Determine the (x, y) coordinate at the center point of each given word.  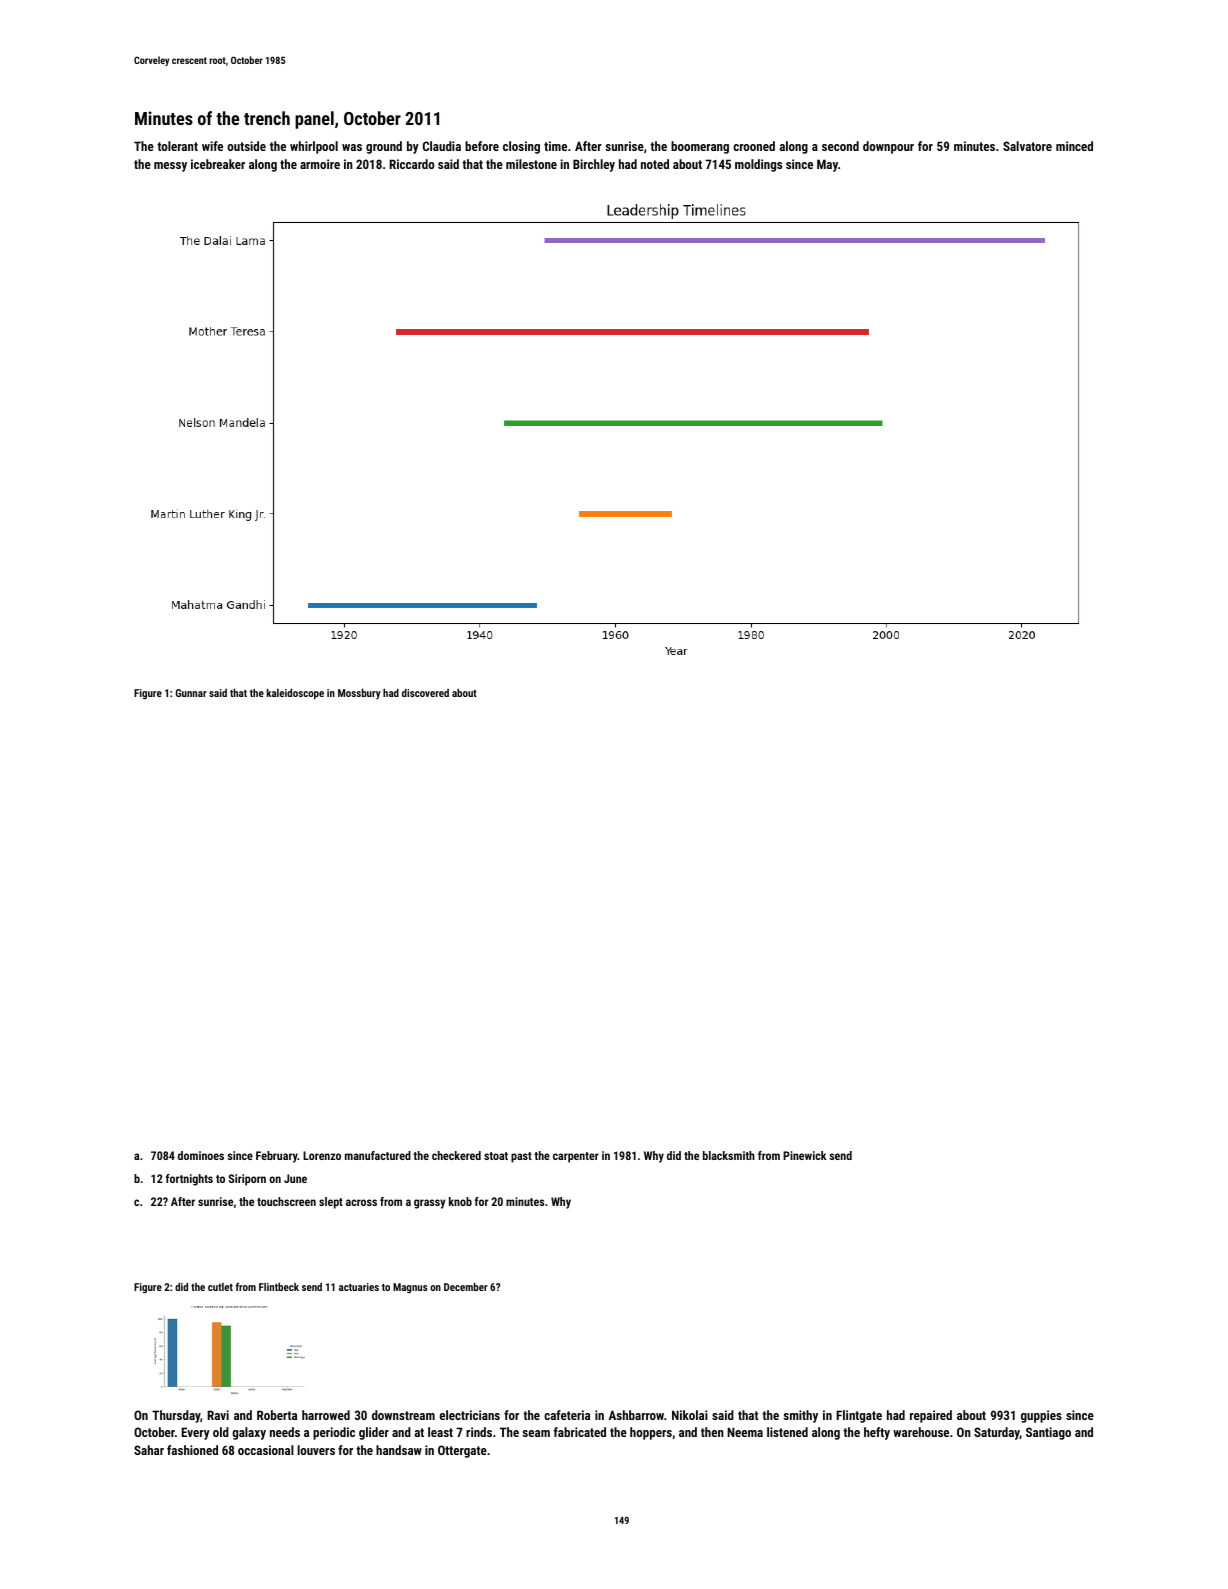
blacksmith (729, 1155)
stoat (496, 1156)
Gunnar (191, 693)
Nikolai (690, 1415)
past (521, 1157)
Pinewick (804, 1155)
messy (170, 167)
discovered (425, 693)
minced (1074, 146)
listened (787, 1432)
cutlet (220, 1287)
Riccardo (412, 164)
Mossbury (359, 694)
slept (331, 1203)
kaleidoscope (295, 694)
